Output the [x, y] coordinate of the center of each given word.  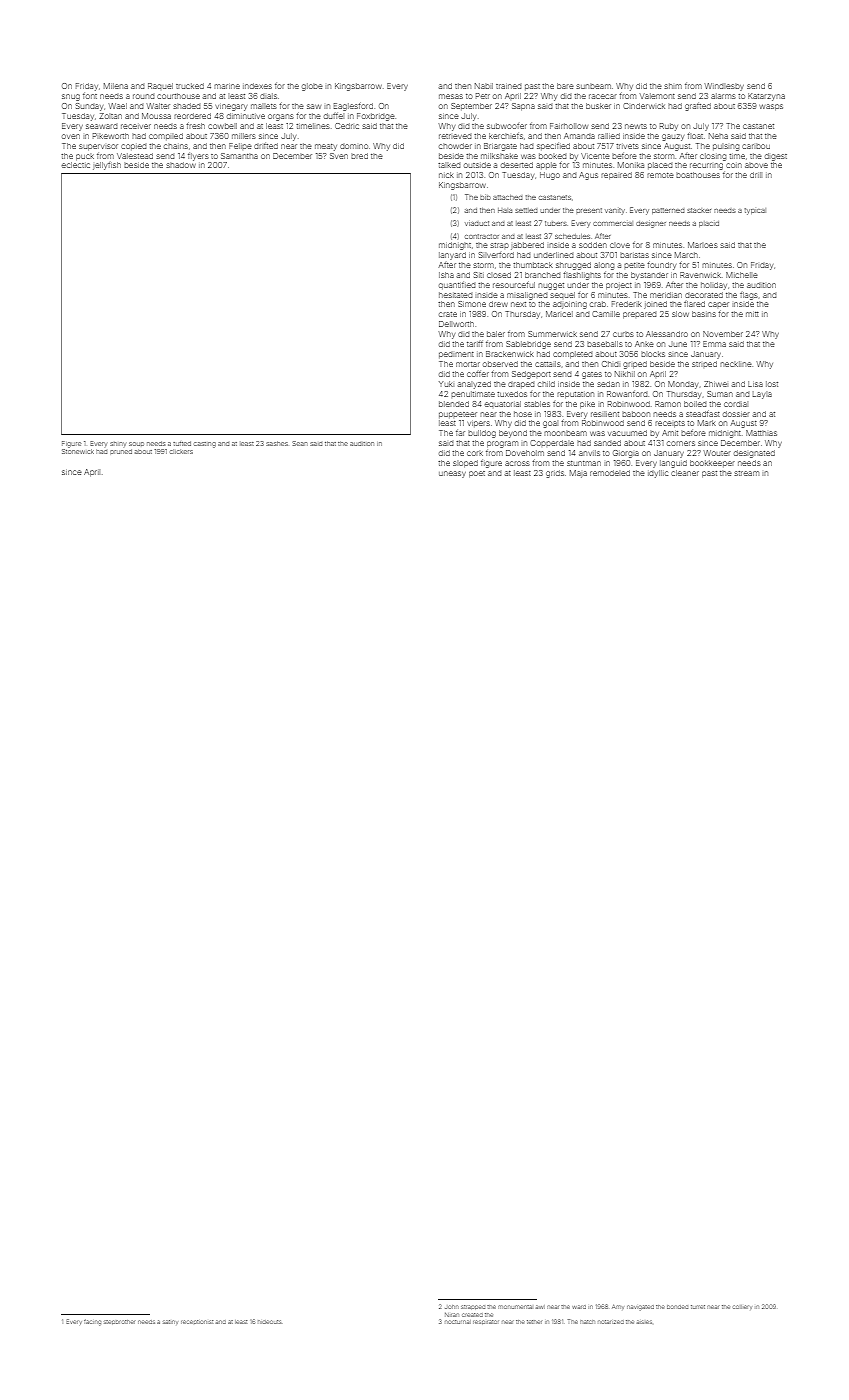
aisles [644, 1322]
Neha [718, 136]
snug [71, 97]
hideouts [269, 1322]
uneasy [452, 474]
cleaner [685, 473]
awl [540, 1307]
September [471, 106]
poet [477, 474]
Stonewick [78, 451]
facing [92, 1322]
